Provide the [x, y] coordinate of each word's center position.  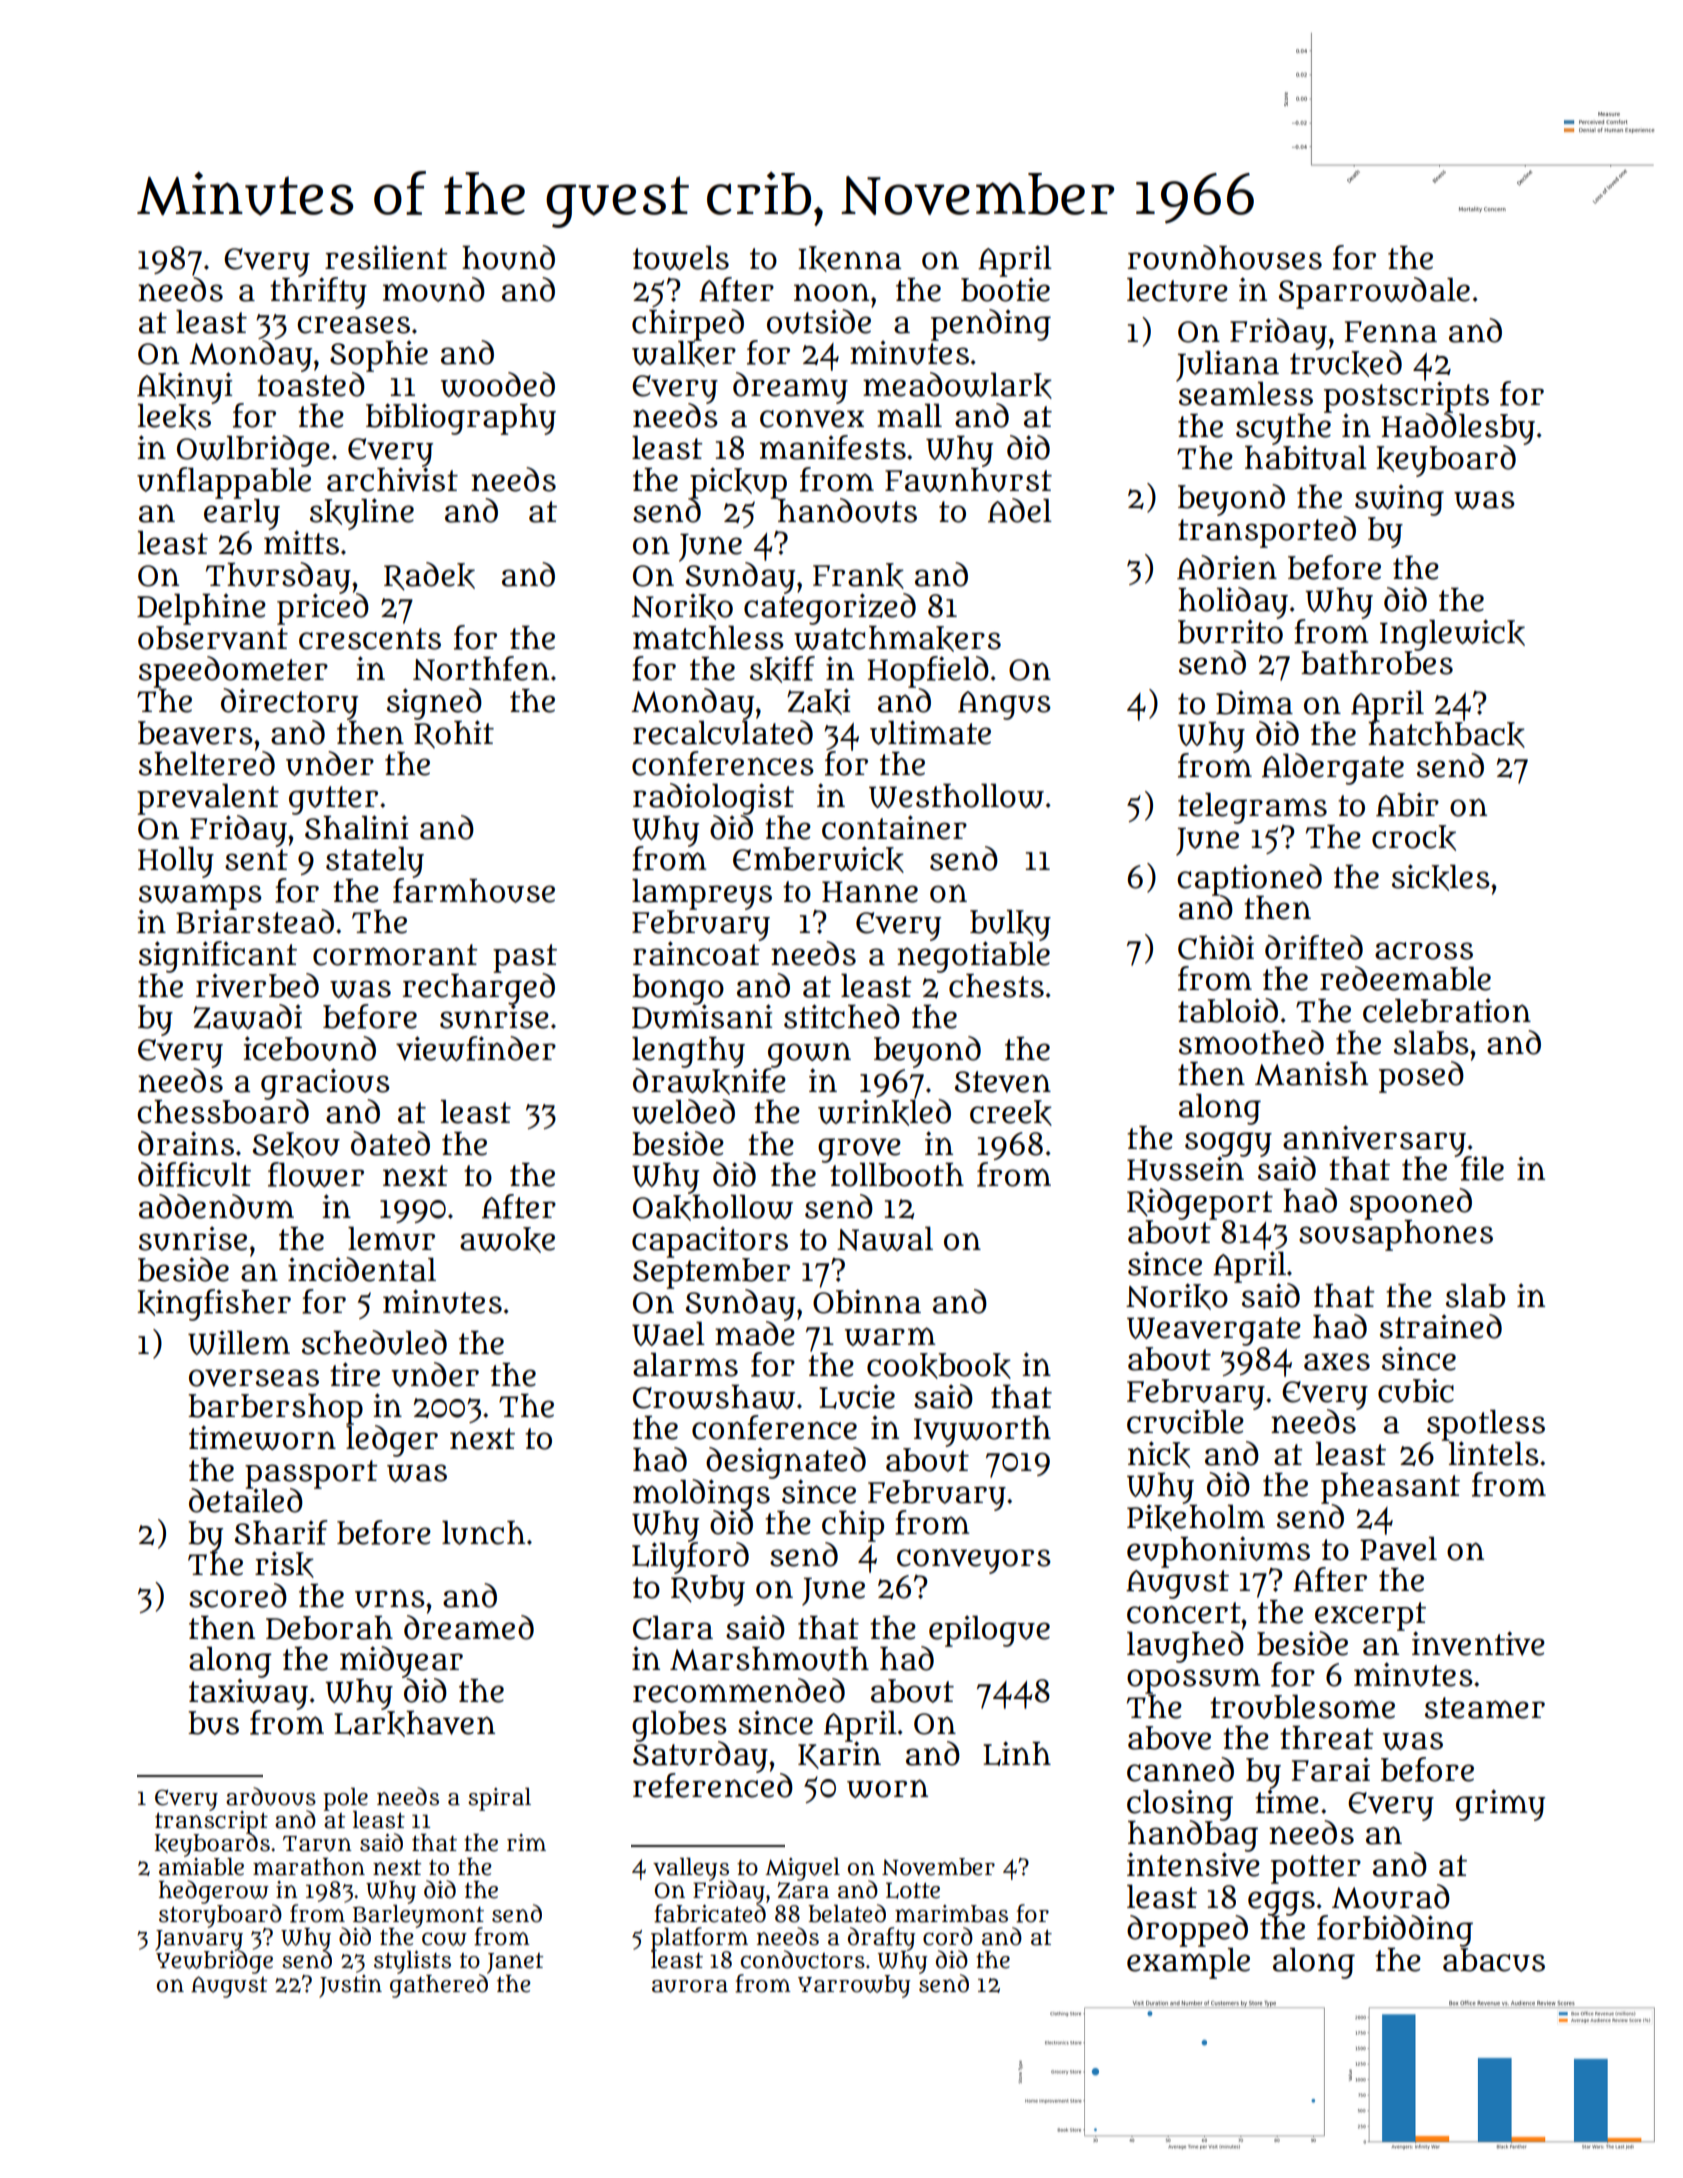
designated [786, 1463]
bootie [1005, 290]
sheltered [207, 763]
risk [284, 1564]
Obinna [867, 1301]
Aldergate [1333, 769]
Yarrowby [854, 1986]
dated [390, 1143]
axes [1337, 1362]
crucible [1185, 1422]
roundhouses [1225, 257]
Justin [350, 1986]
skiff [782, 669]
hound [508, 257]
